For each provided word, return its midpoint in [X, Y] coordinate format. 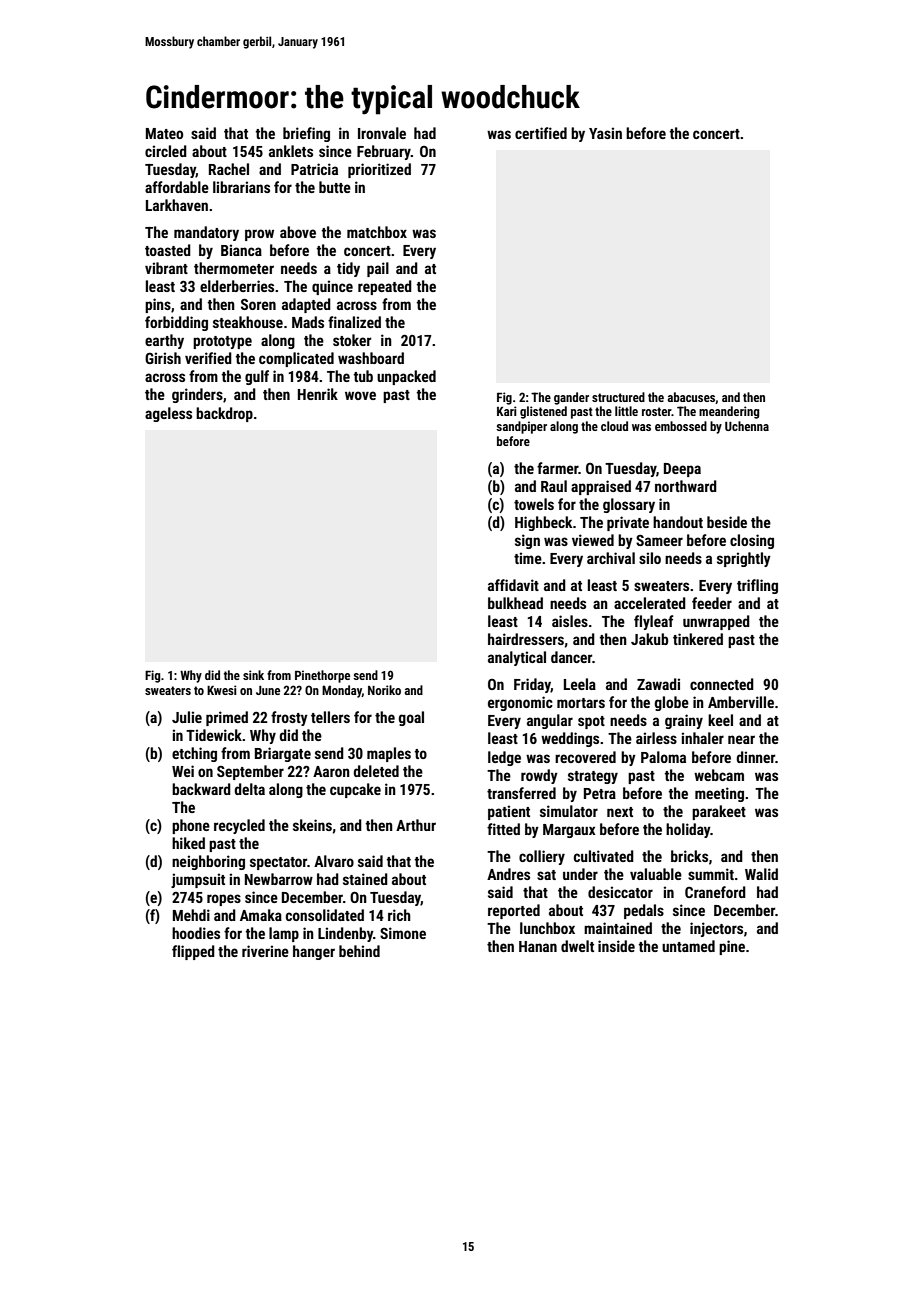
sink [253, 675]
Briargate [283, 754]
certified [541, 133]
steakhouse [248, 322]
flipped [193, 952]
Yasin [605, 133]
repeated [385, 287]
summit [711, 874]
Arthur [416, 825]
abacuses [692, 398]
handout [678, 522]
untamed [688, 946]
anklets [291, 151]
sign [527, 541]
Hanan [538, 946]
